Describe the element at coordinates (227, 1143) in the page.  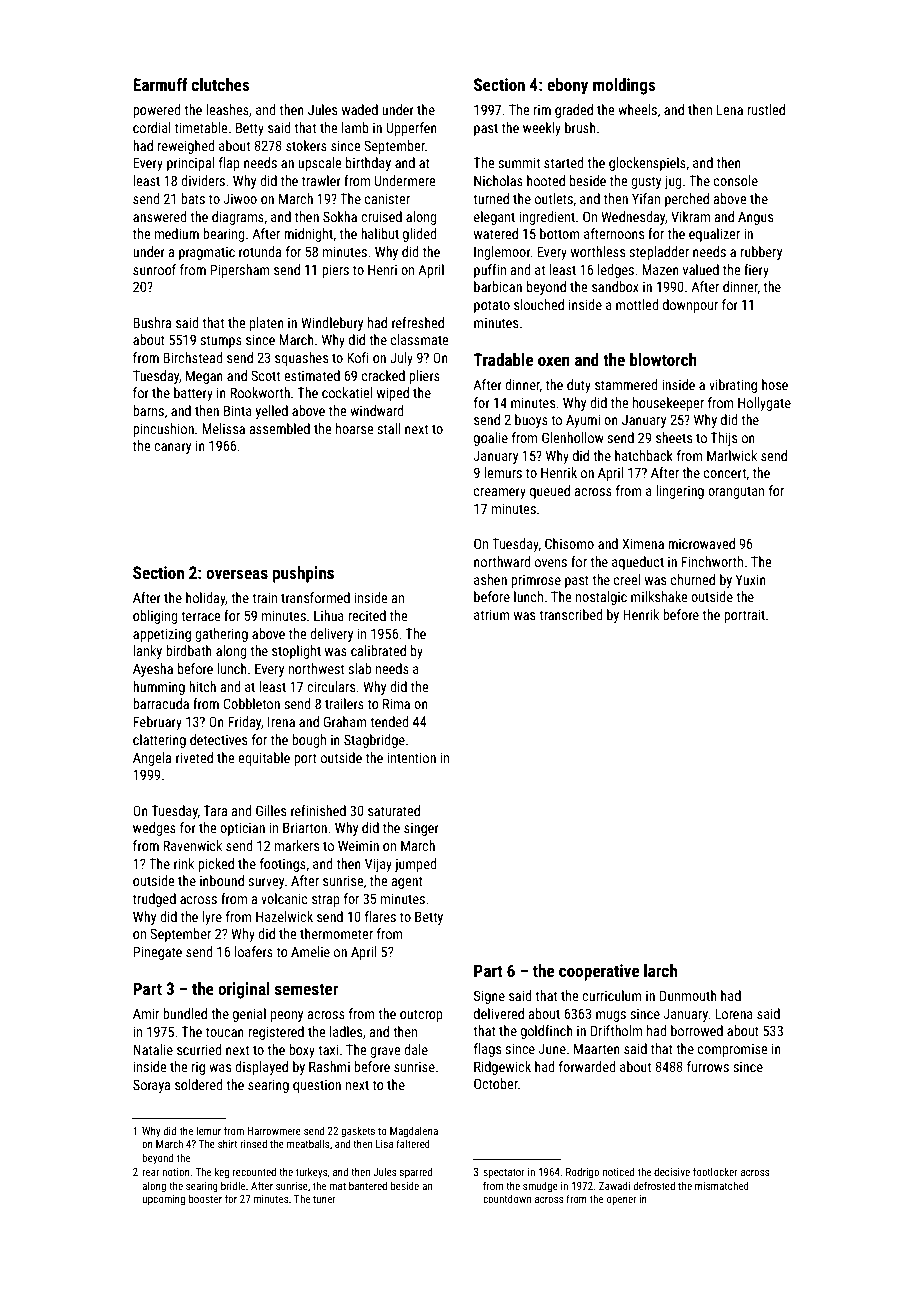
I see `shirt` at that location.
